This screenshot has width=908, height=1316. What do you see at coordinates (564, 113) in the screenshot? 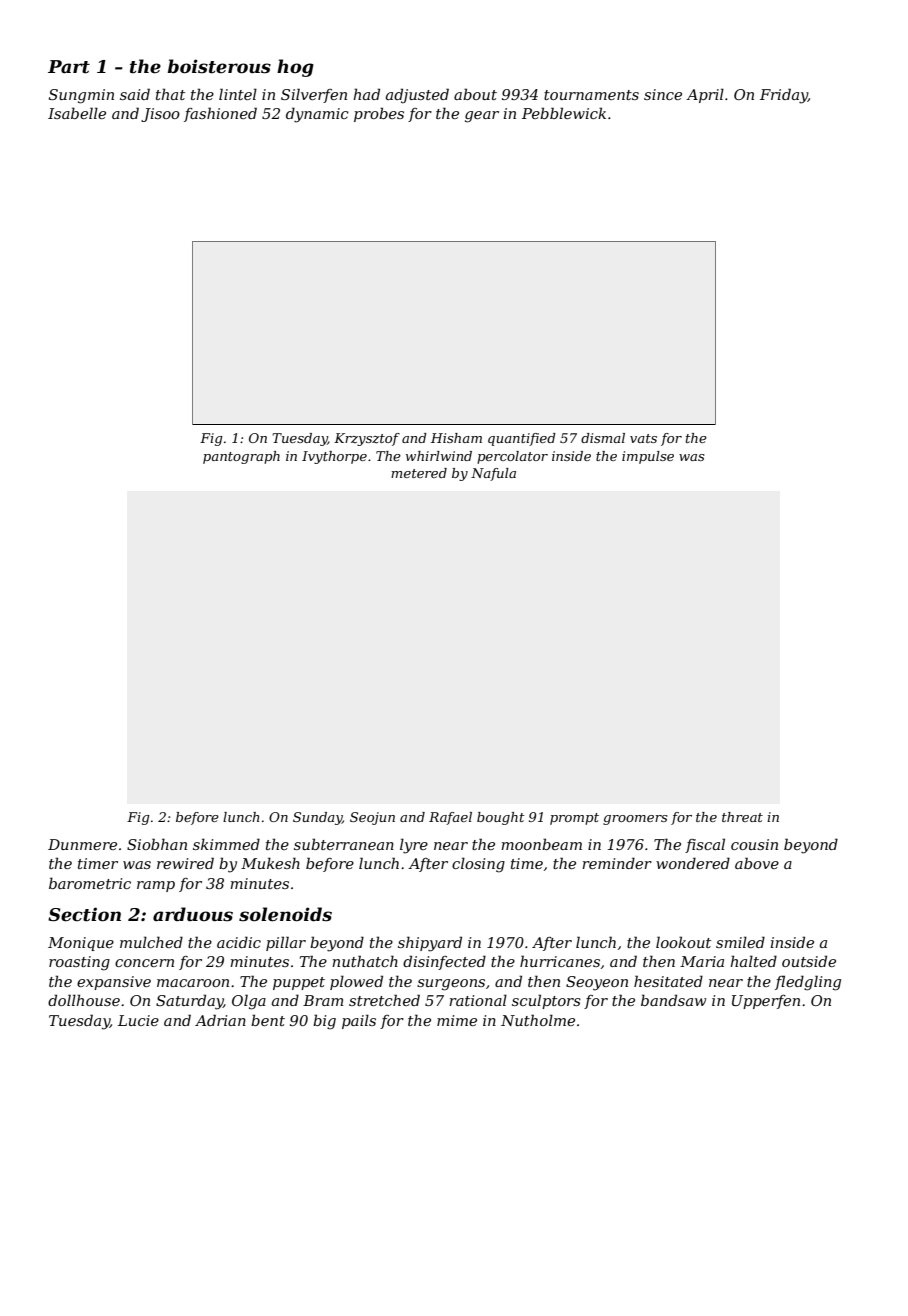
I see `Pebblewick` at bounding box center [564, 113].
